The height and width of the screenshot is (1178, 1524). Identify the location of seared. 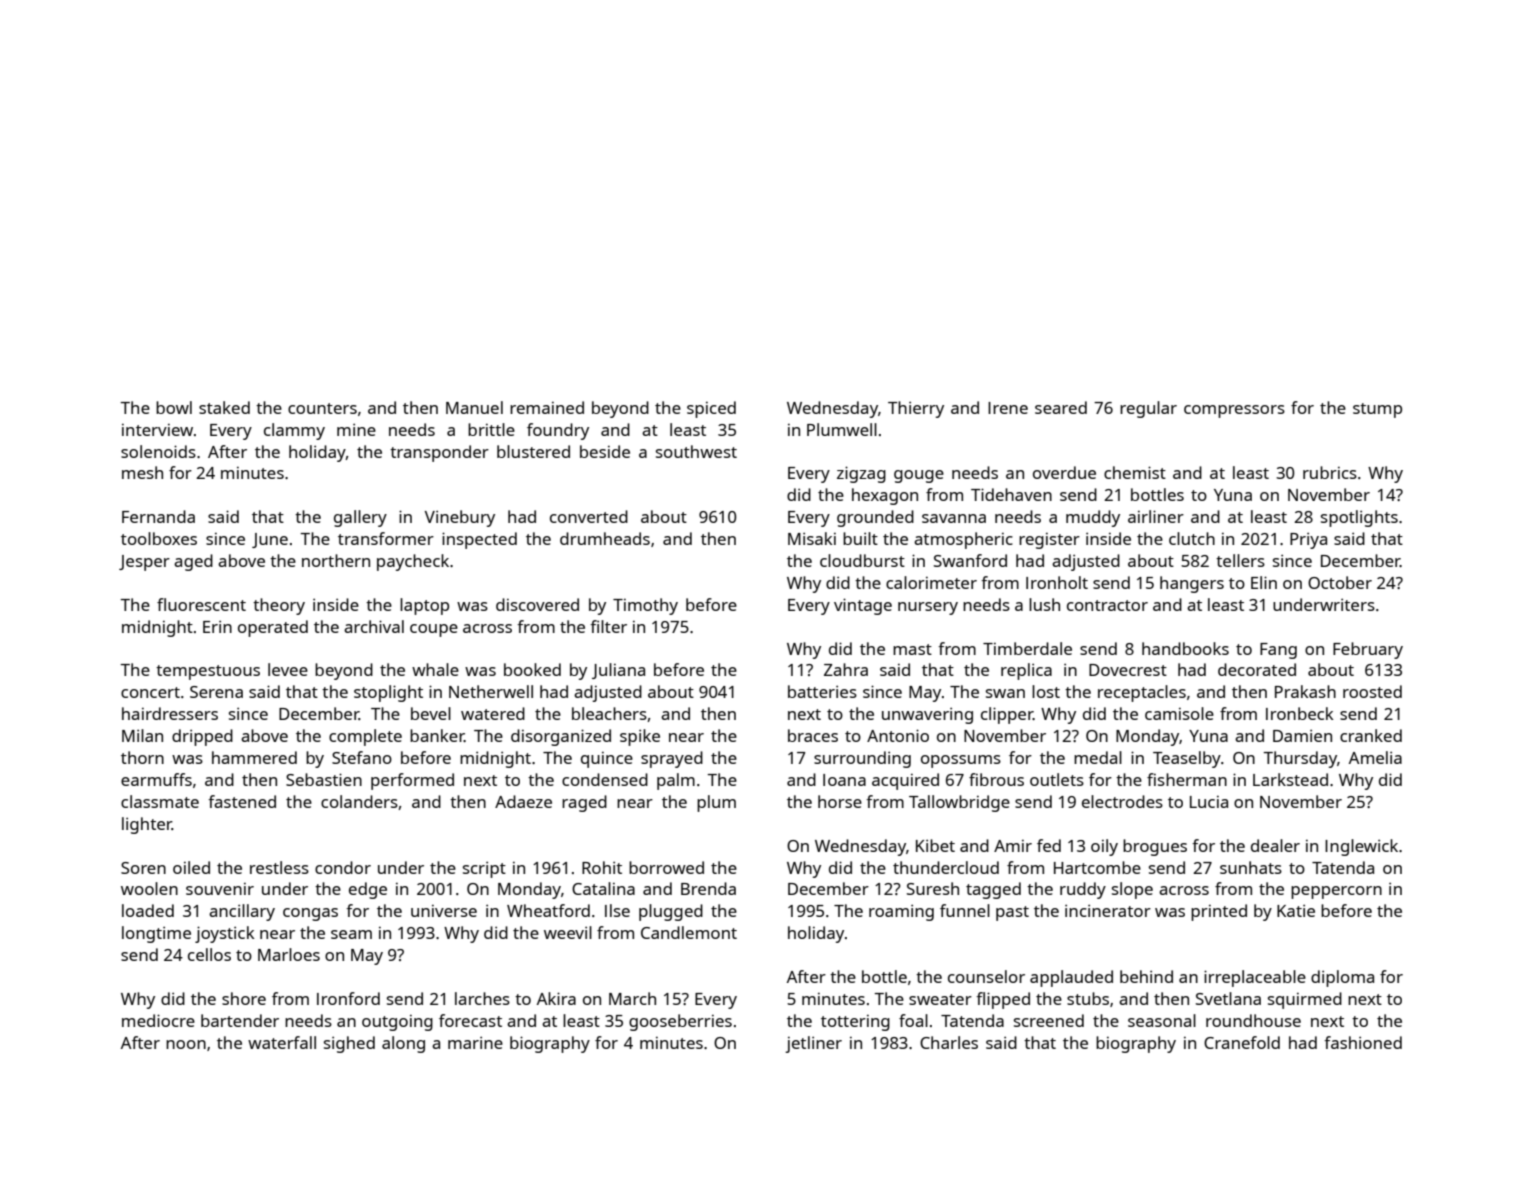
(1061, 407).
